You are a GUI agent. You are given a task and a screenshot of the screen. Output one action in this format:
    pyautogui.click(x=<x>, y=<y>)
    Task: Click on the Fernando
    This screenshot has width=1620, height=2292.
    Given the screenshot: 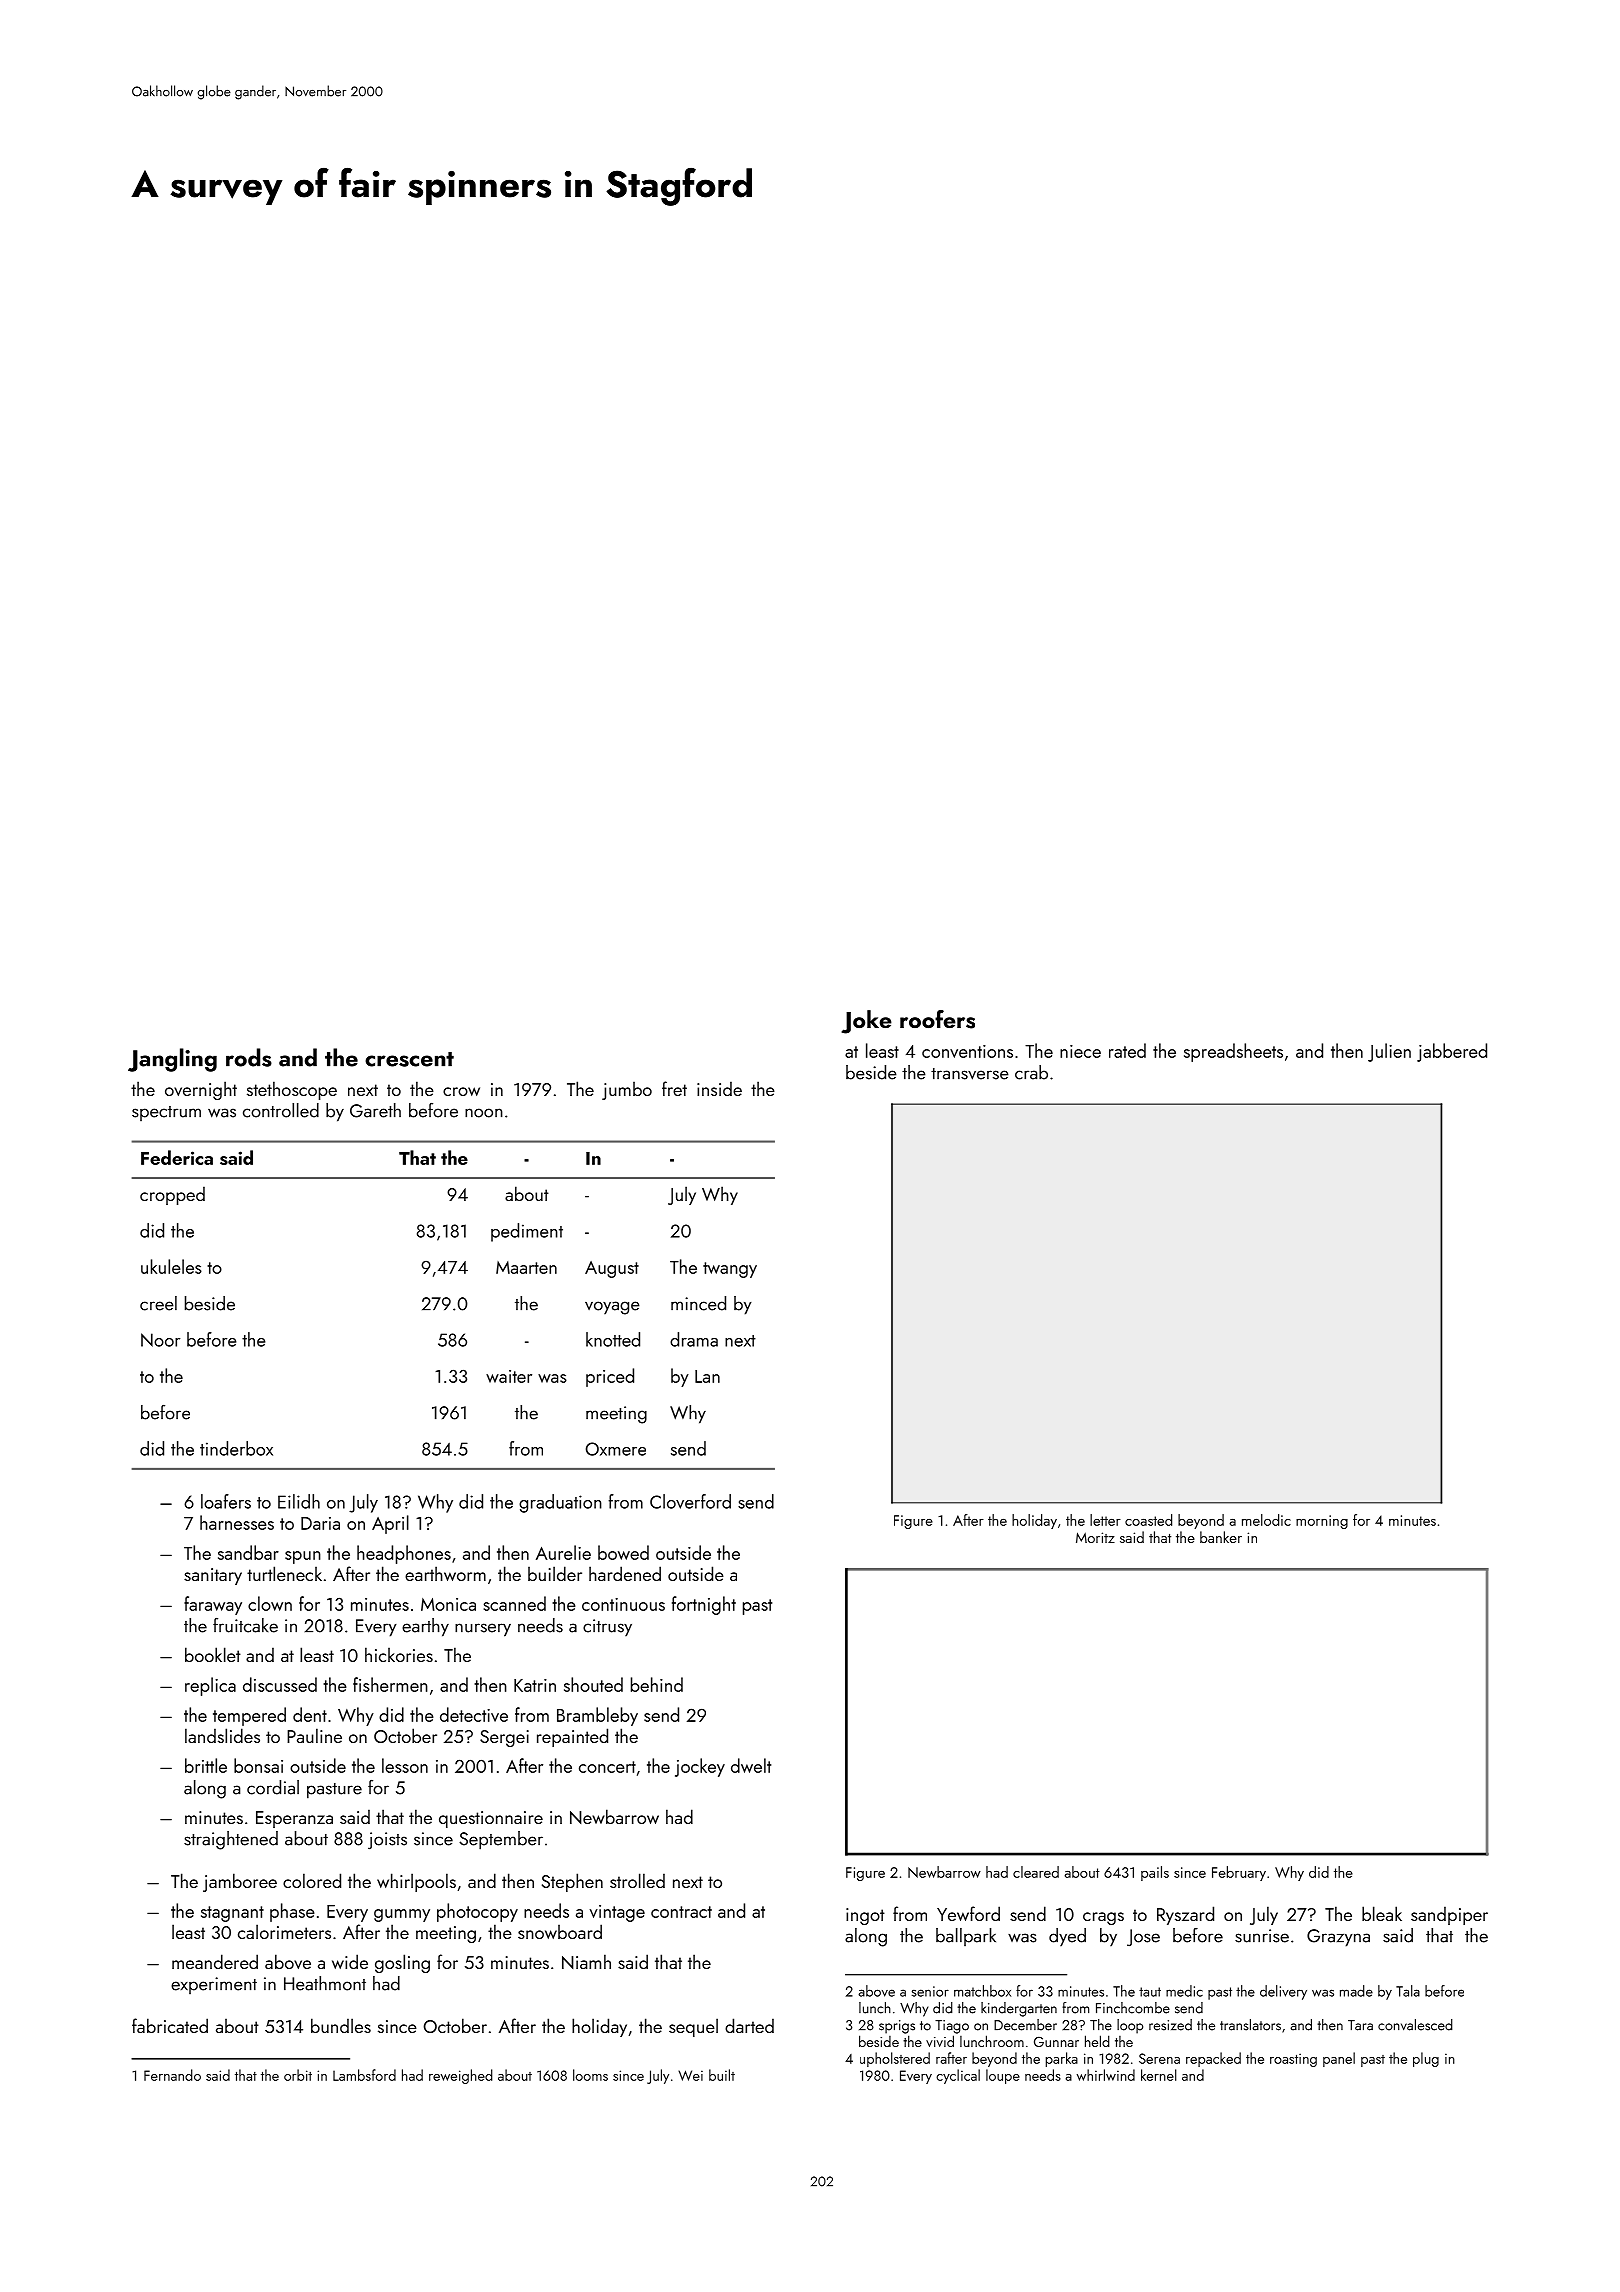 What is the action you would take?
    pyautogui.click(x=172, y=2075)
